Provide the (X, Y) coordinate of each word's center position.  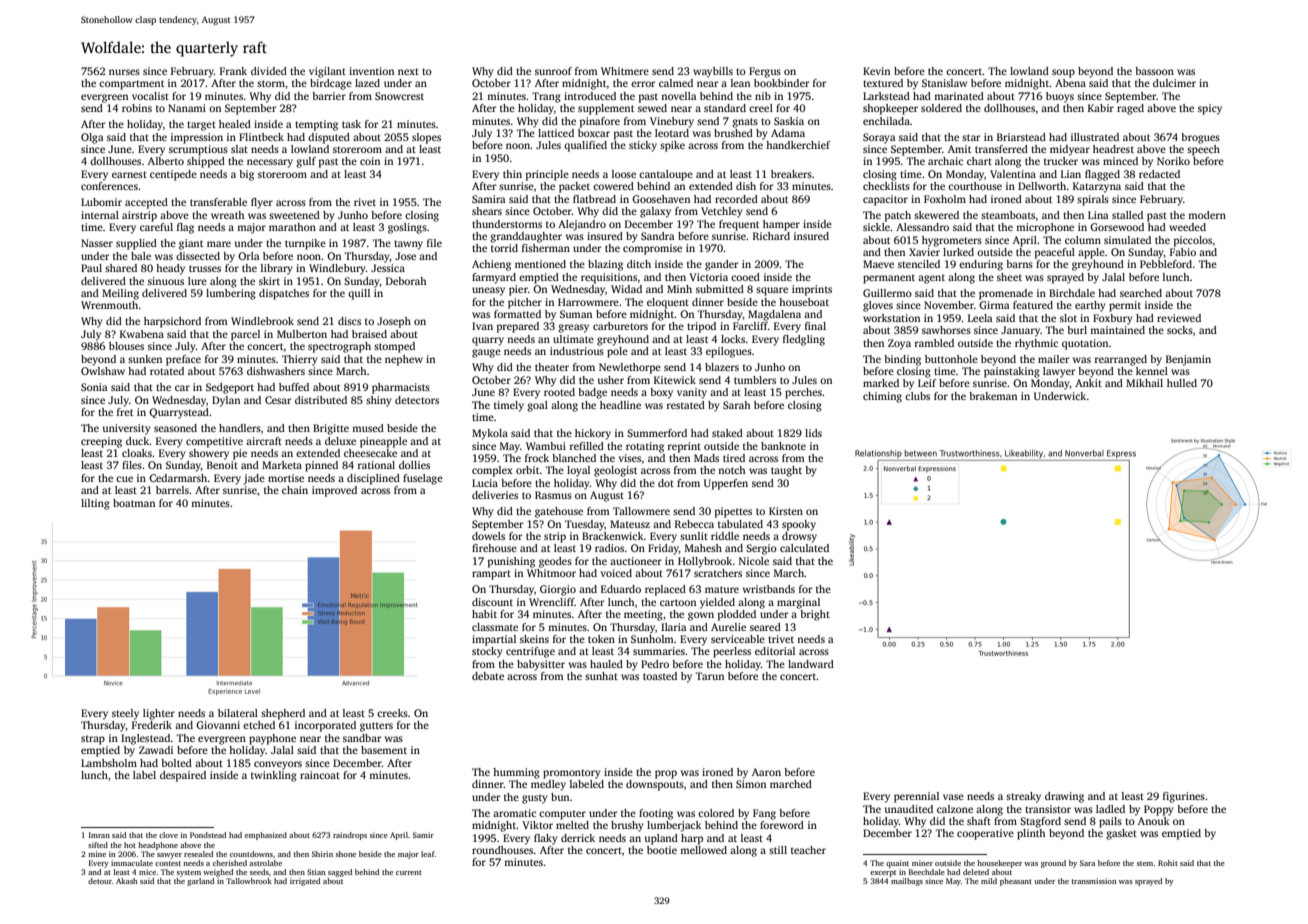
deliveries (495, 495)
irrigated (305, 882)
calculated (804, 548)
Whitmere (625, 71)
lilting (95, 504)
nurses (124, 72)
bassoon (1154, 71)
